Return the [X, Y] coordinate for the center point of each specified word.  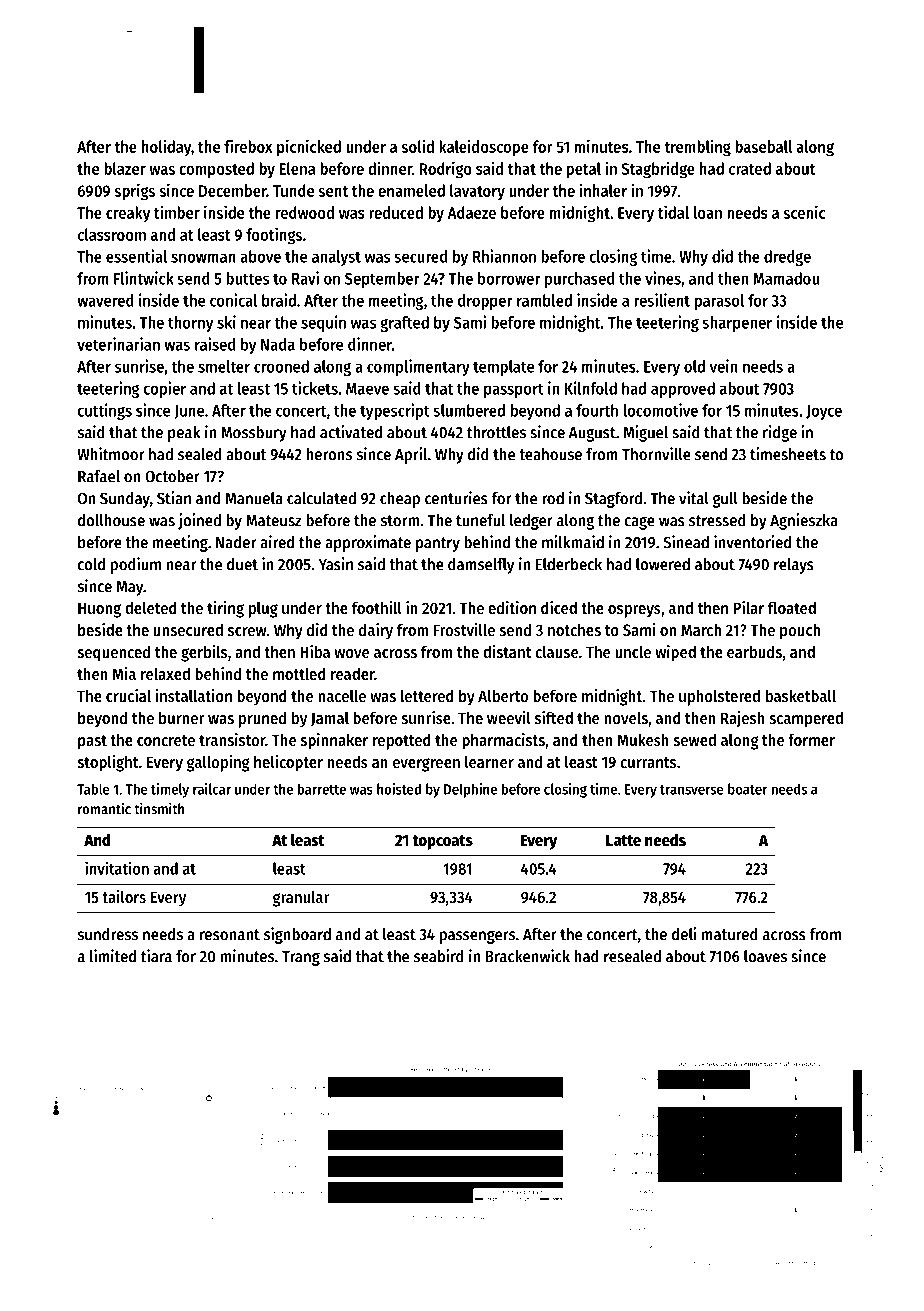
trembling [697, 148]
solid [417, 146]
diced [559, 607]
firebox [248, 146]
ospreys [634, 611]
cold [91, 564]
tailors [124, 896]
